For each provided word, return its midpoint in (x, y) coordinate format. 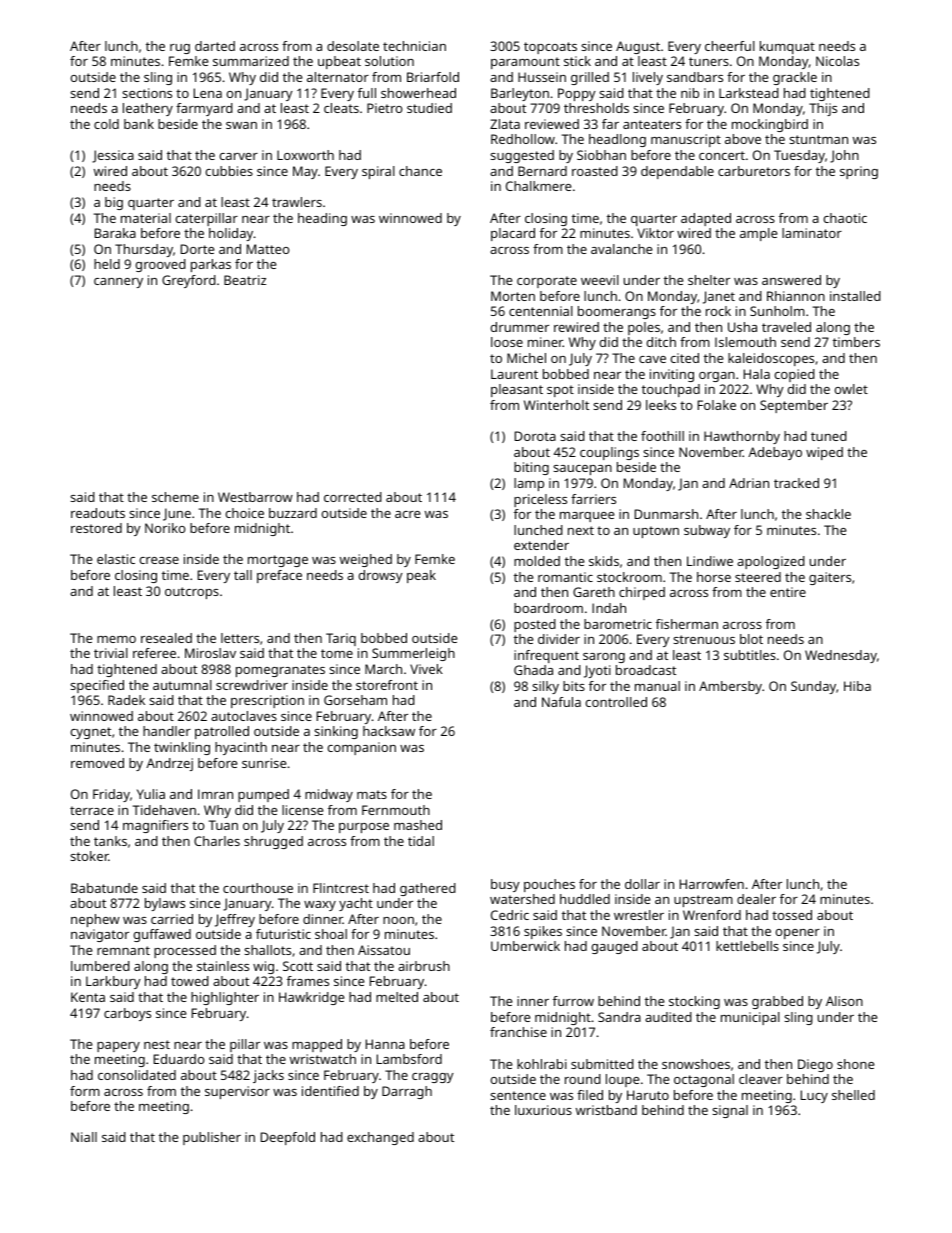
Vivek (426, 669)
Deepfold (288, 1138)
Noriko (165, 528)
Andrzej (169, 764)
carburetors (754, 171)
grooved (161, 265)
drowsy (381, 576)
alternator (338, 77)
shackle (828, 514)
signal (730, 1111)
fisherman (687, 624)
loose (507, 342)
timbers (856, 342)
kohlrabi (542, 1064)
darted (215, 46)
